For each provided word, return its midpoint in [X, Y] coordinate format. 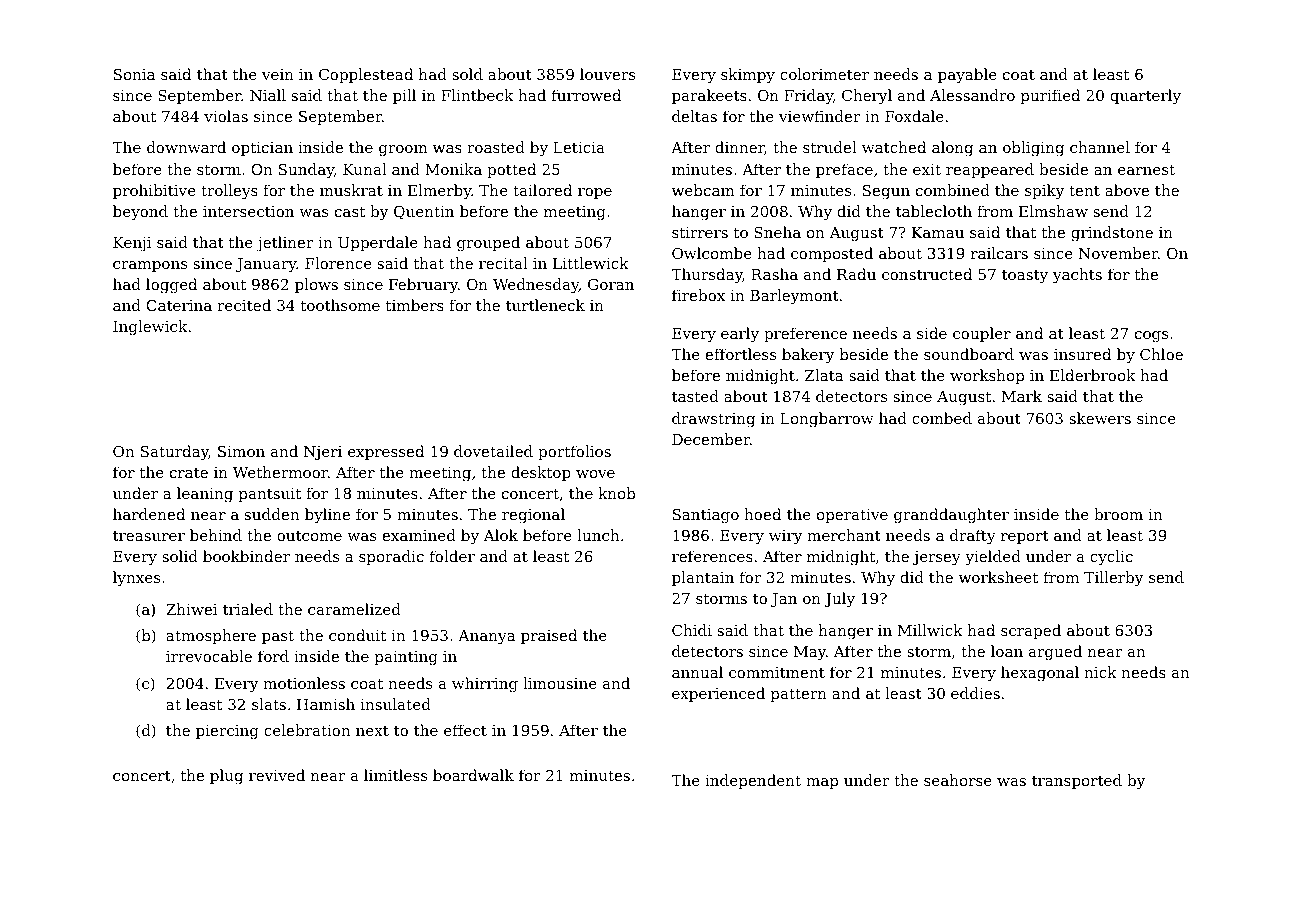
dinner [740, 148]
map [822, 783]
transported [1077, 781]
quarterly [1145, 97]
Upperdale [378, 243]
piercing [227, 732]
